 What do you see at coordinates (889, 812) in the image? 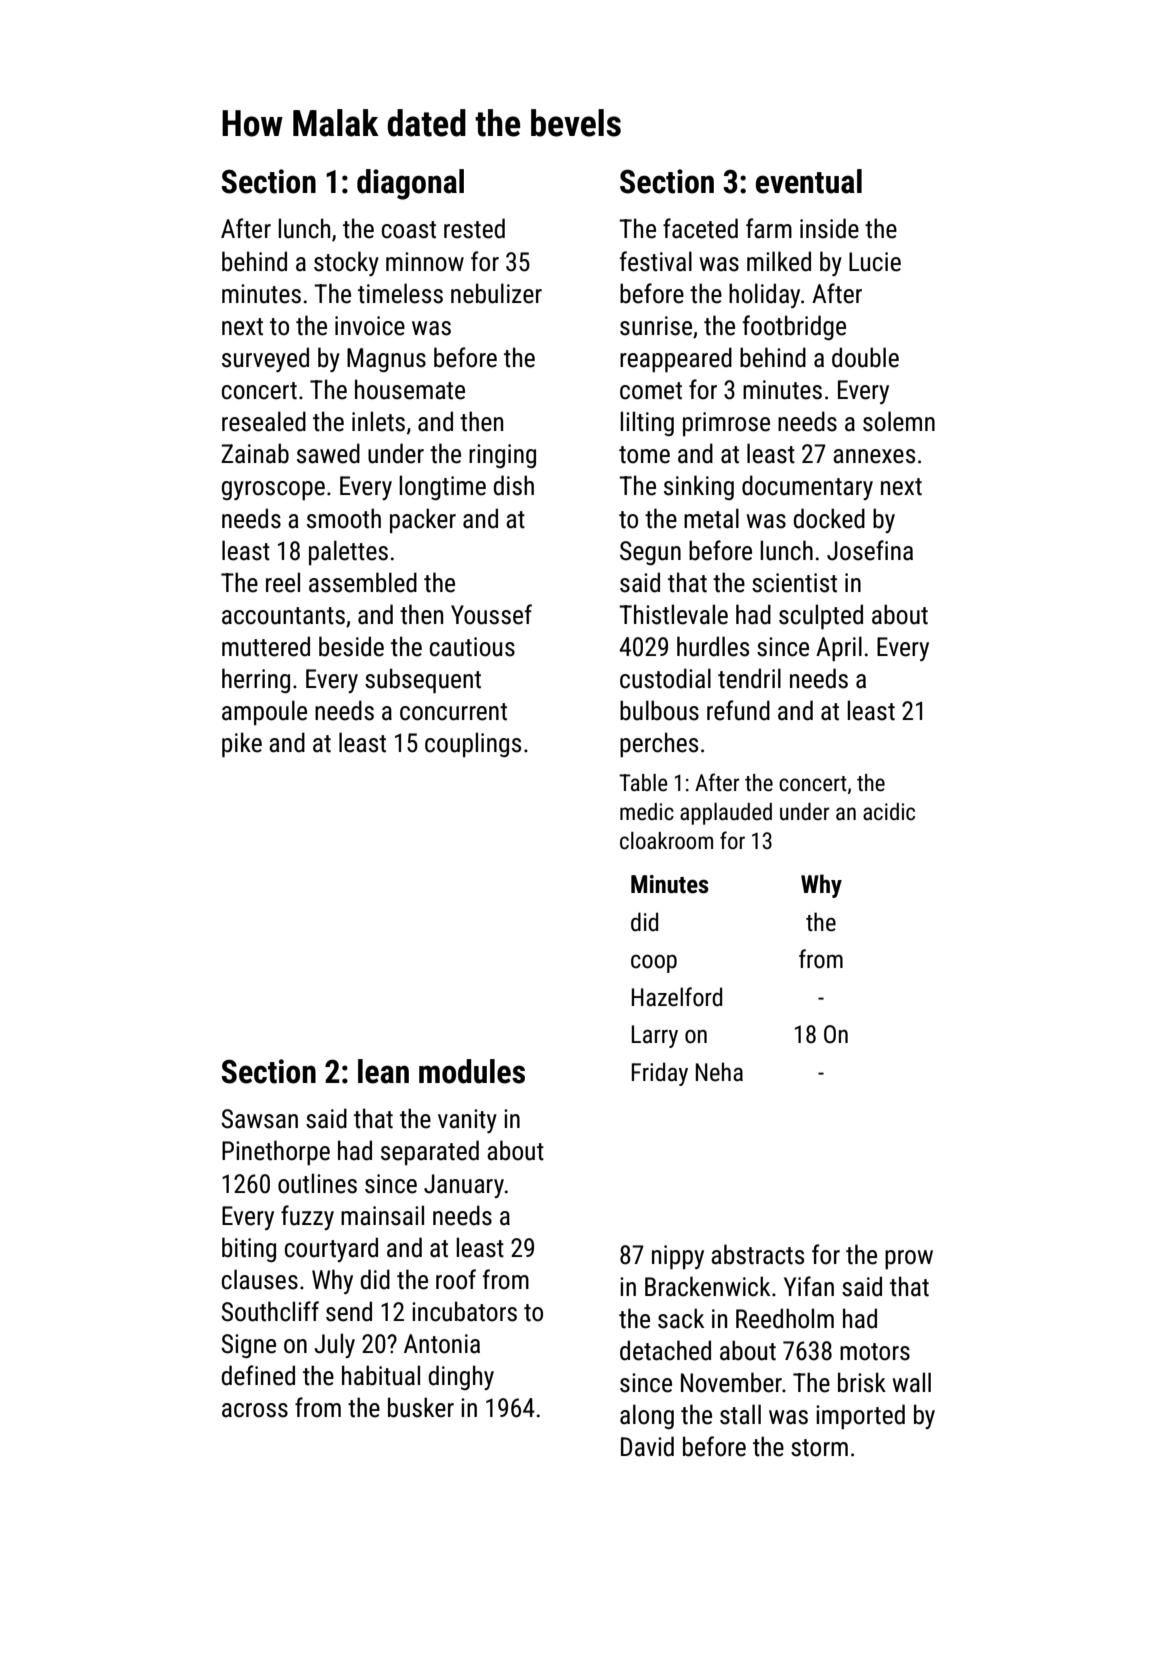
I see `acidic` at bounding box center [889, 812].
